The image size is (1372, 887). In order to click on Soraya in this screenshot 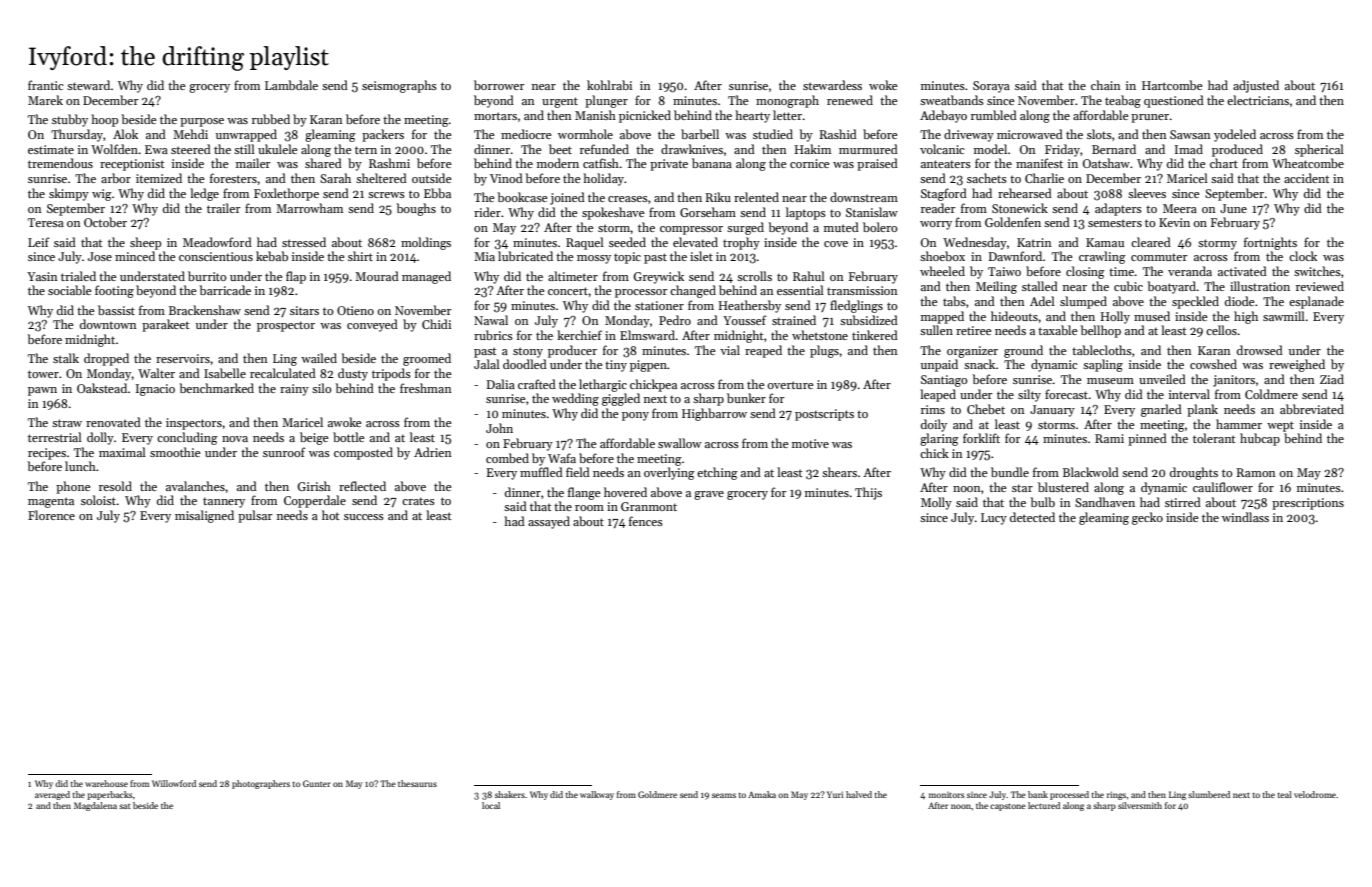, I will do `click(991, 87)`.
